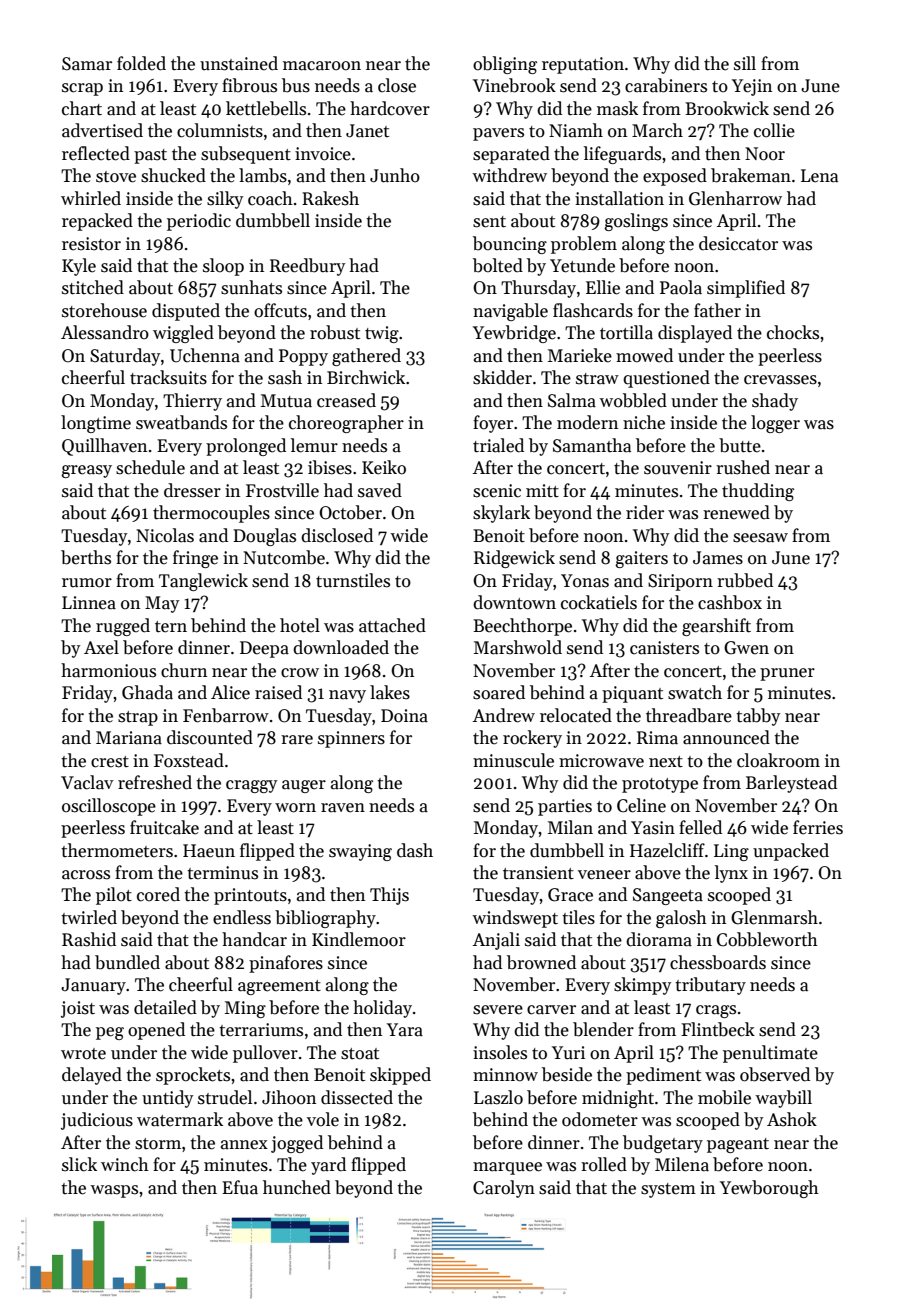  Describe the element at coordinates (745, 63) in the screenshot. I see `sill` at that location.
